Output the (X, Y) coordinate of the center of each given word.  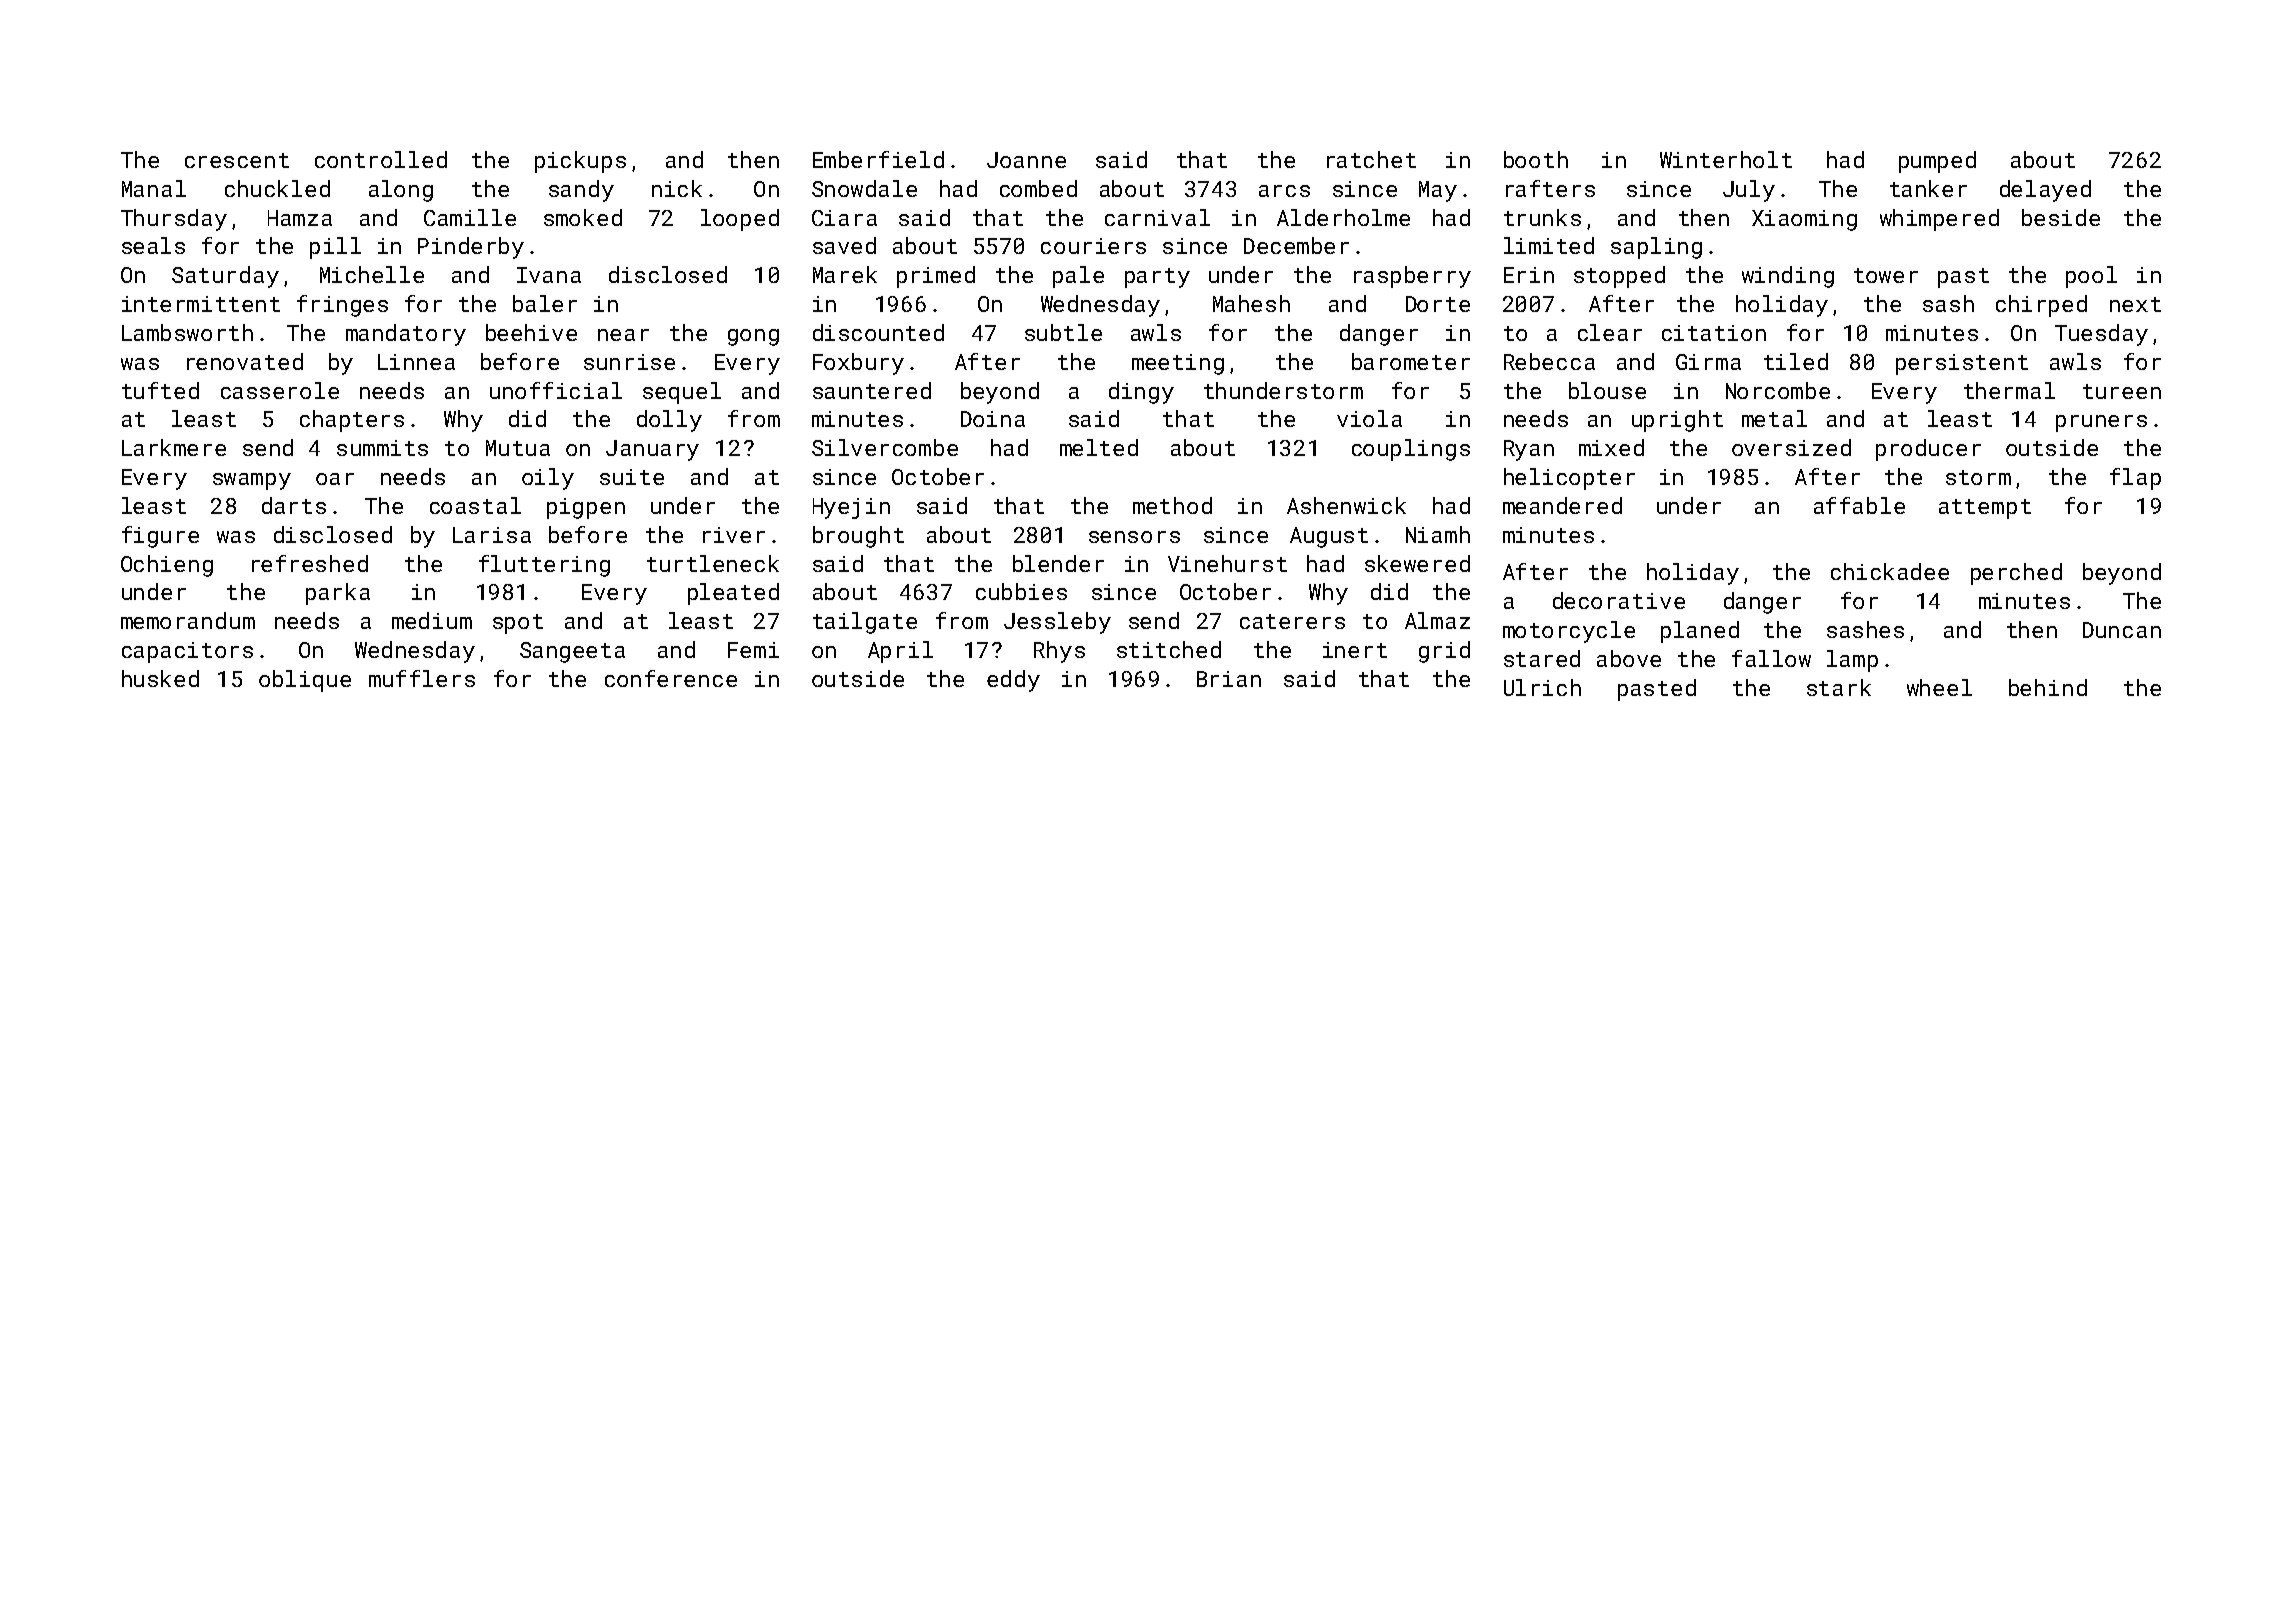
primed (936, 277)
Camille (470, 217)
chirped (2041, 306)
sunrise (629, 362)
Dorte (1438, 304)
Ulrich (1542, 687)
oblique (305, 681)
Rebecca (1549, 361)
